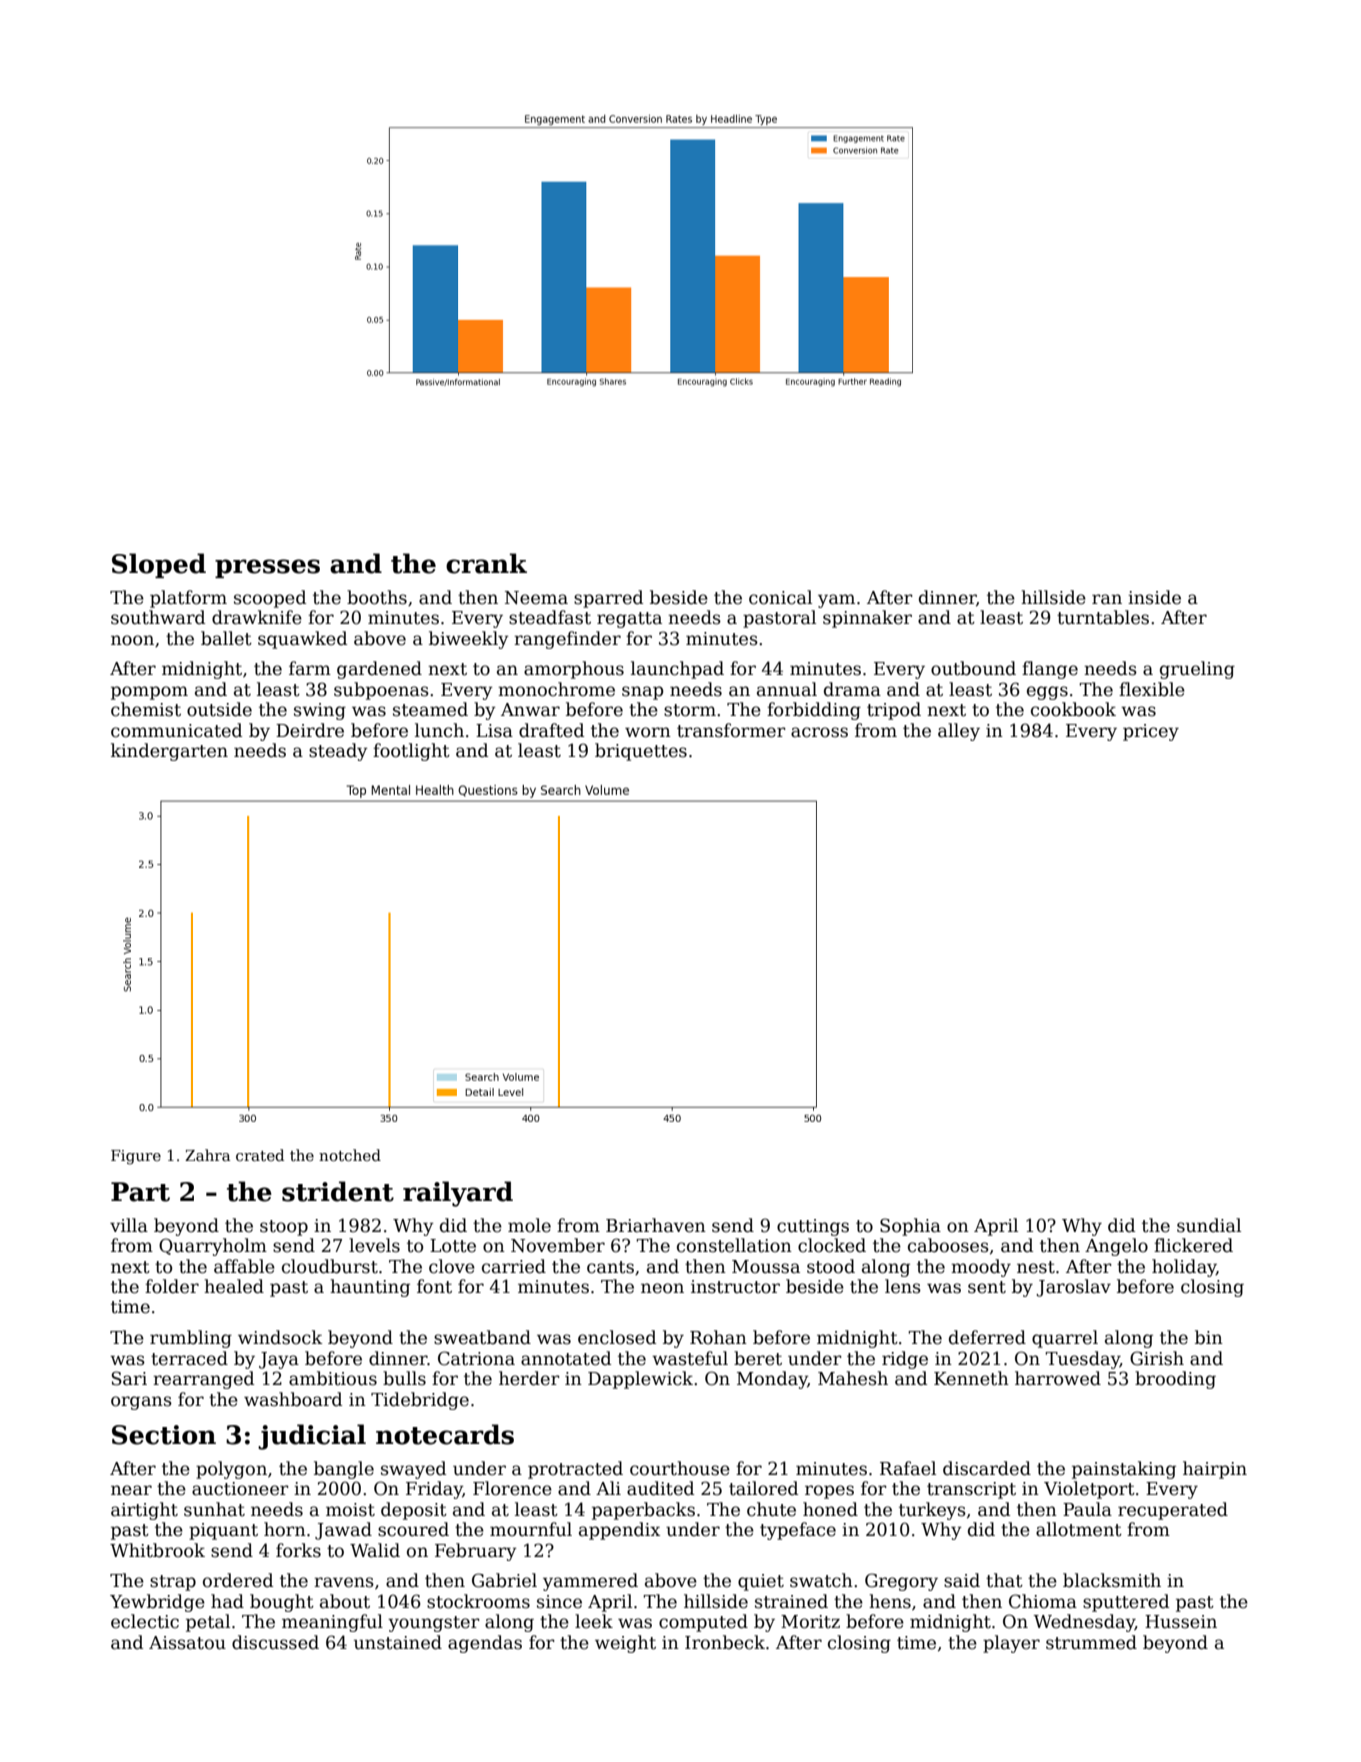 The image size is (1361, 1762). Describe the element at coordinates (1151, 732) in the screenshot. I see `pricey` at that location.
